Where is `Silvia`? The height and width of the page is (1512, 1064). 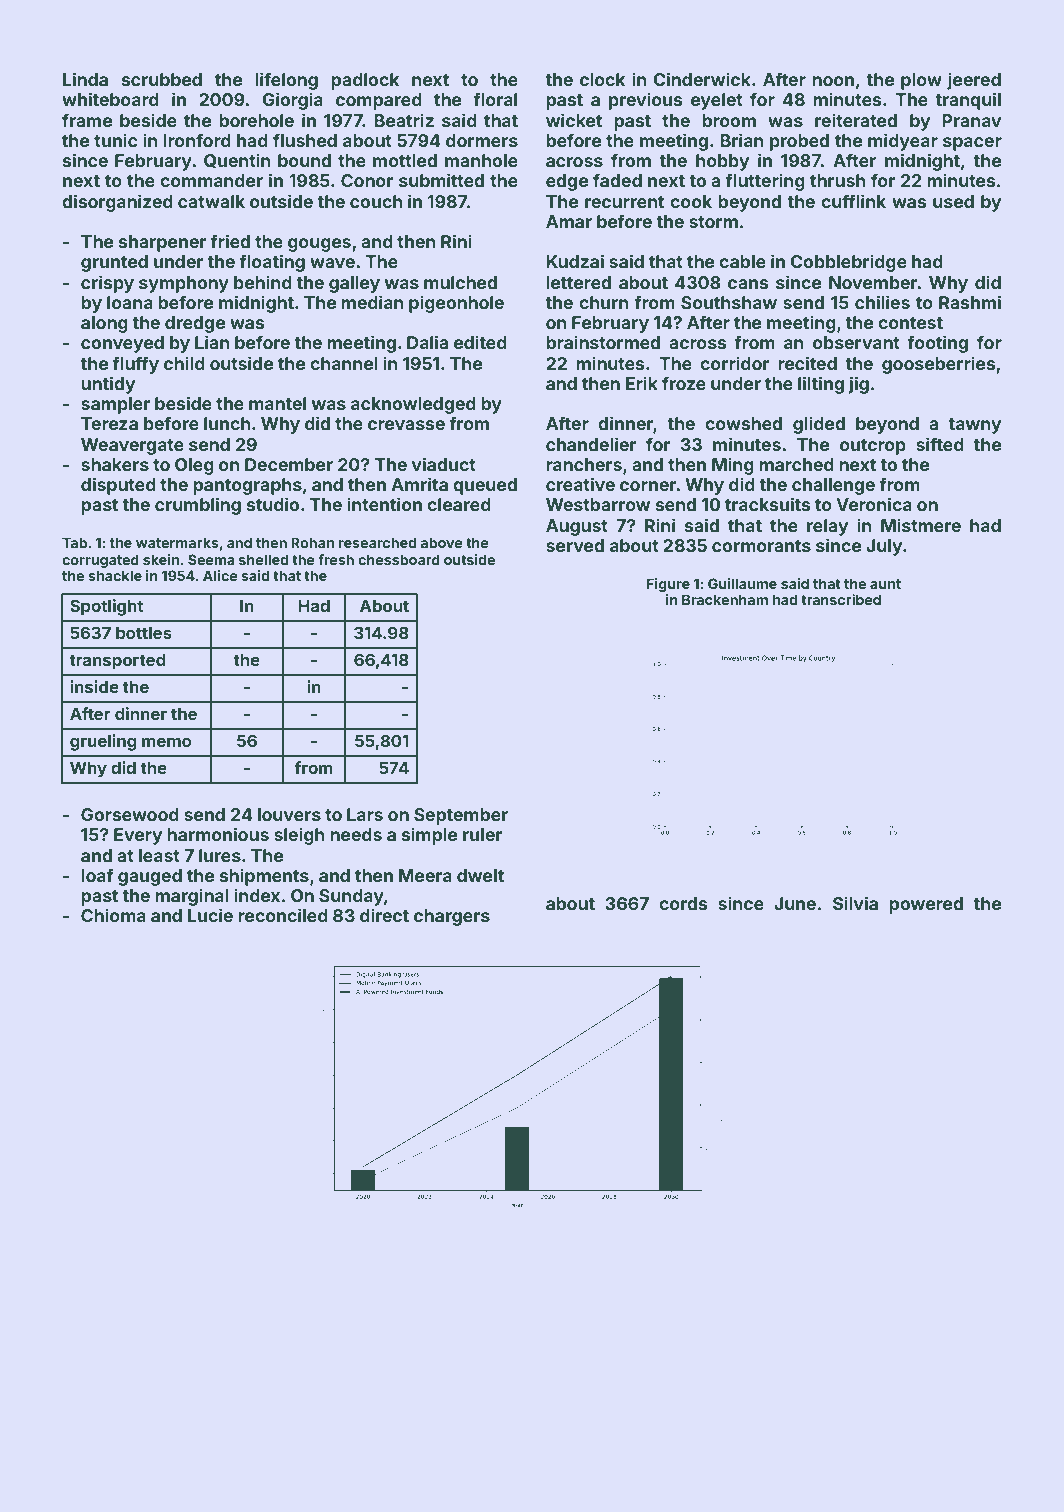 Silvia is located at coordinates (855, 903).
